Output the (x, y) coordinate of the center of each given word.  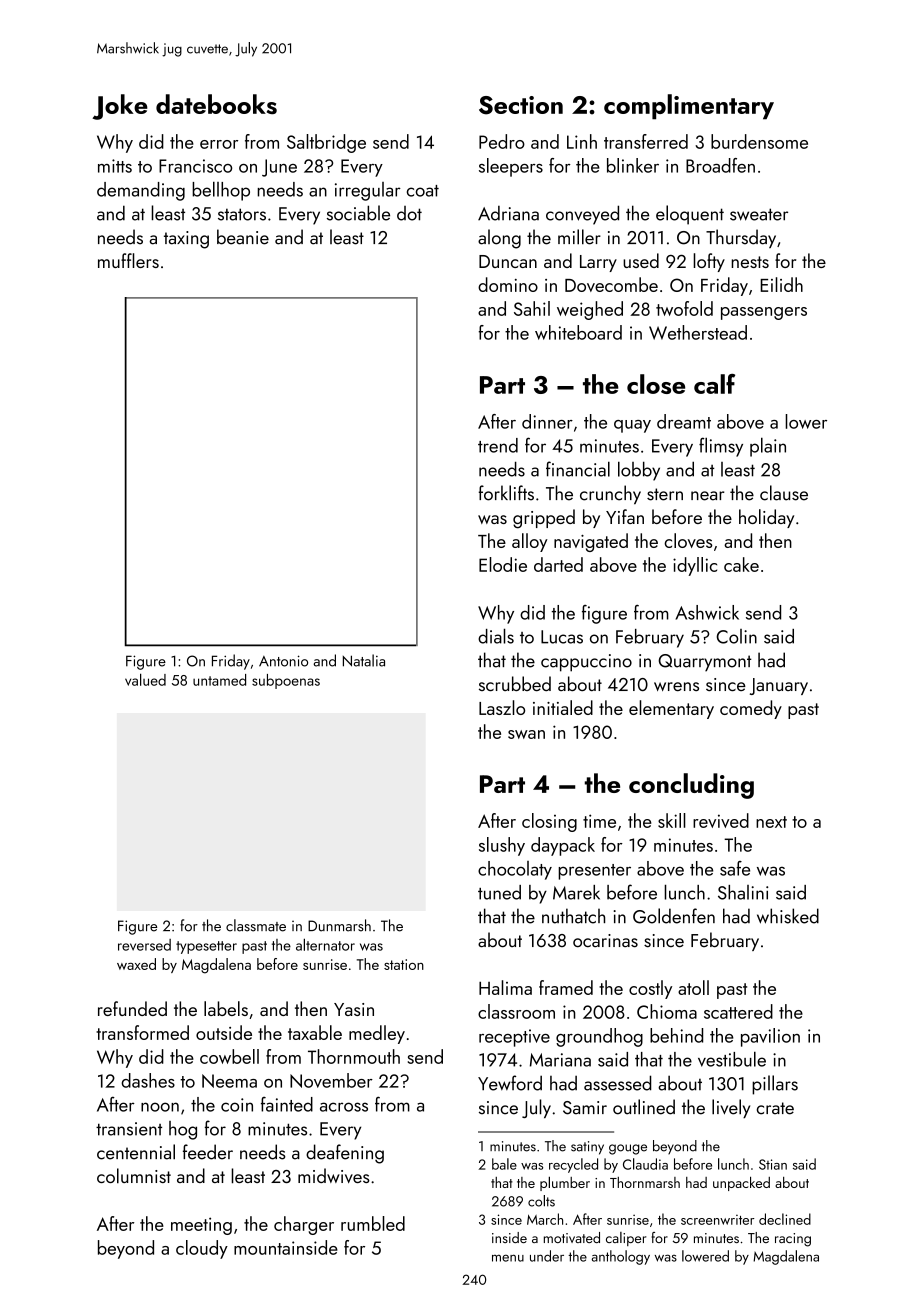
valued (145, 679)
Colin (736, 636)
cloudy (202, 1249)
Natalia (364, 660)
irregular (368, 191)
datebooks (216, 104)
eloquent (690, 215)
